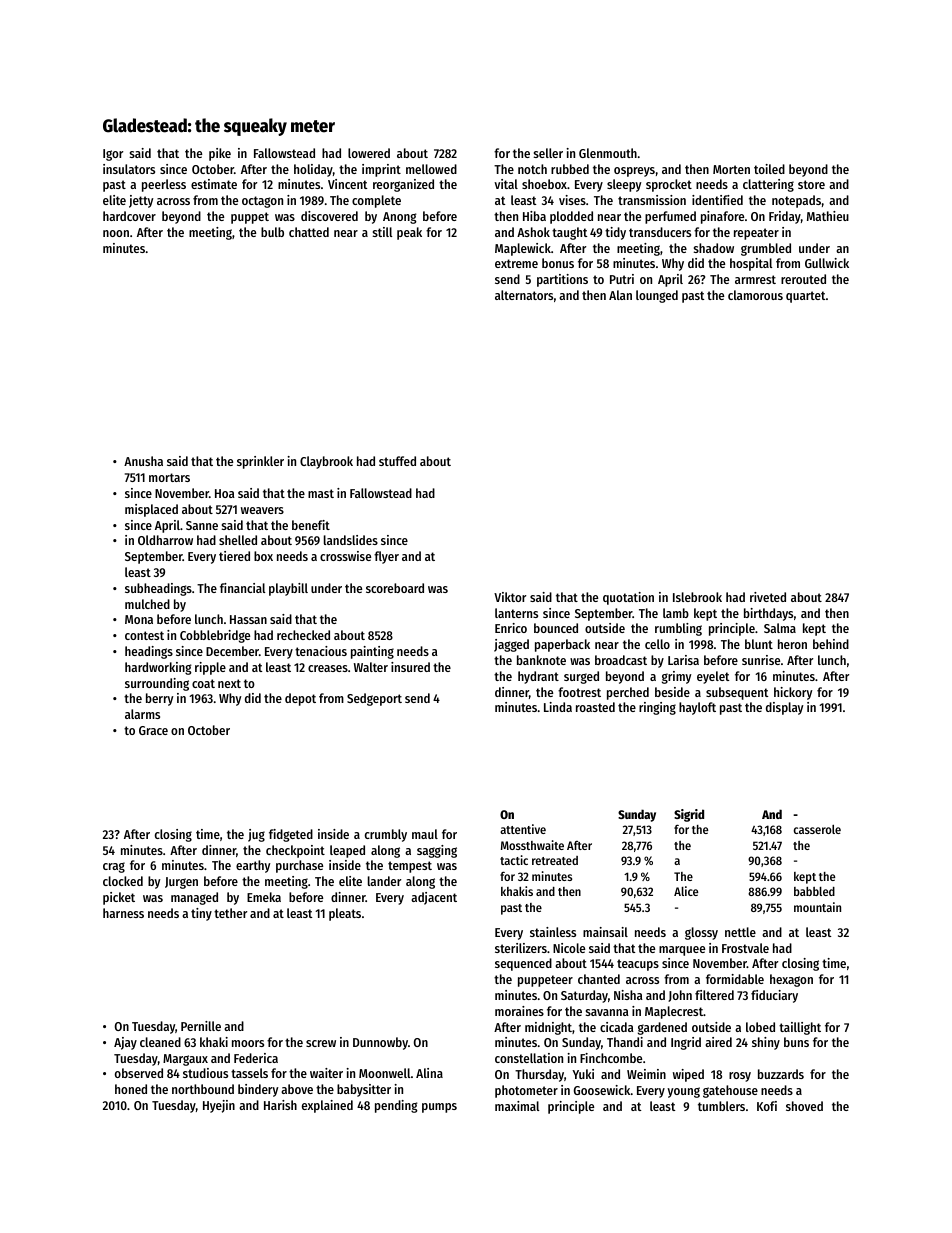  I want to click on explained, so click(327, 1106).
